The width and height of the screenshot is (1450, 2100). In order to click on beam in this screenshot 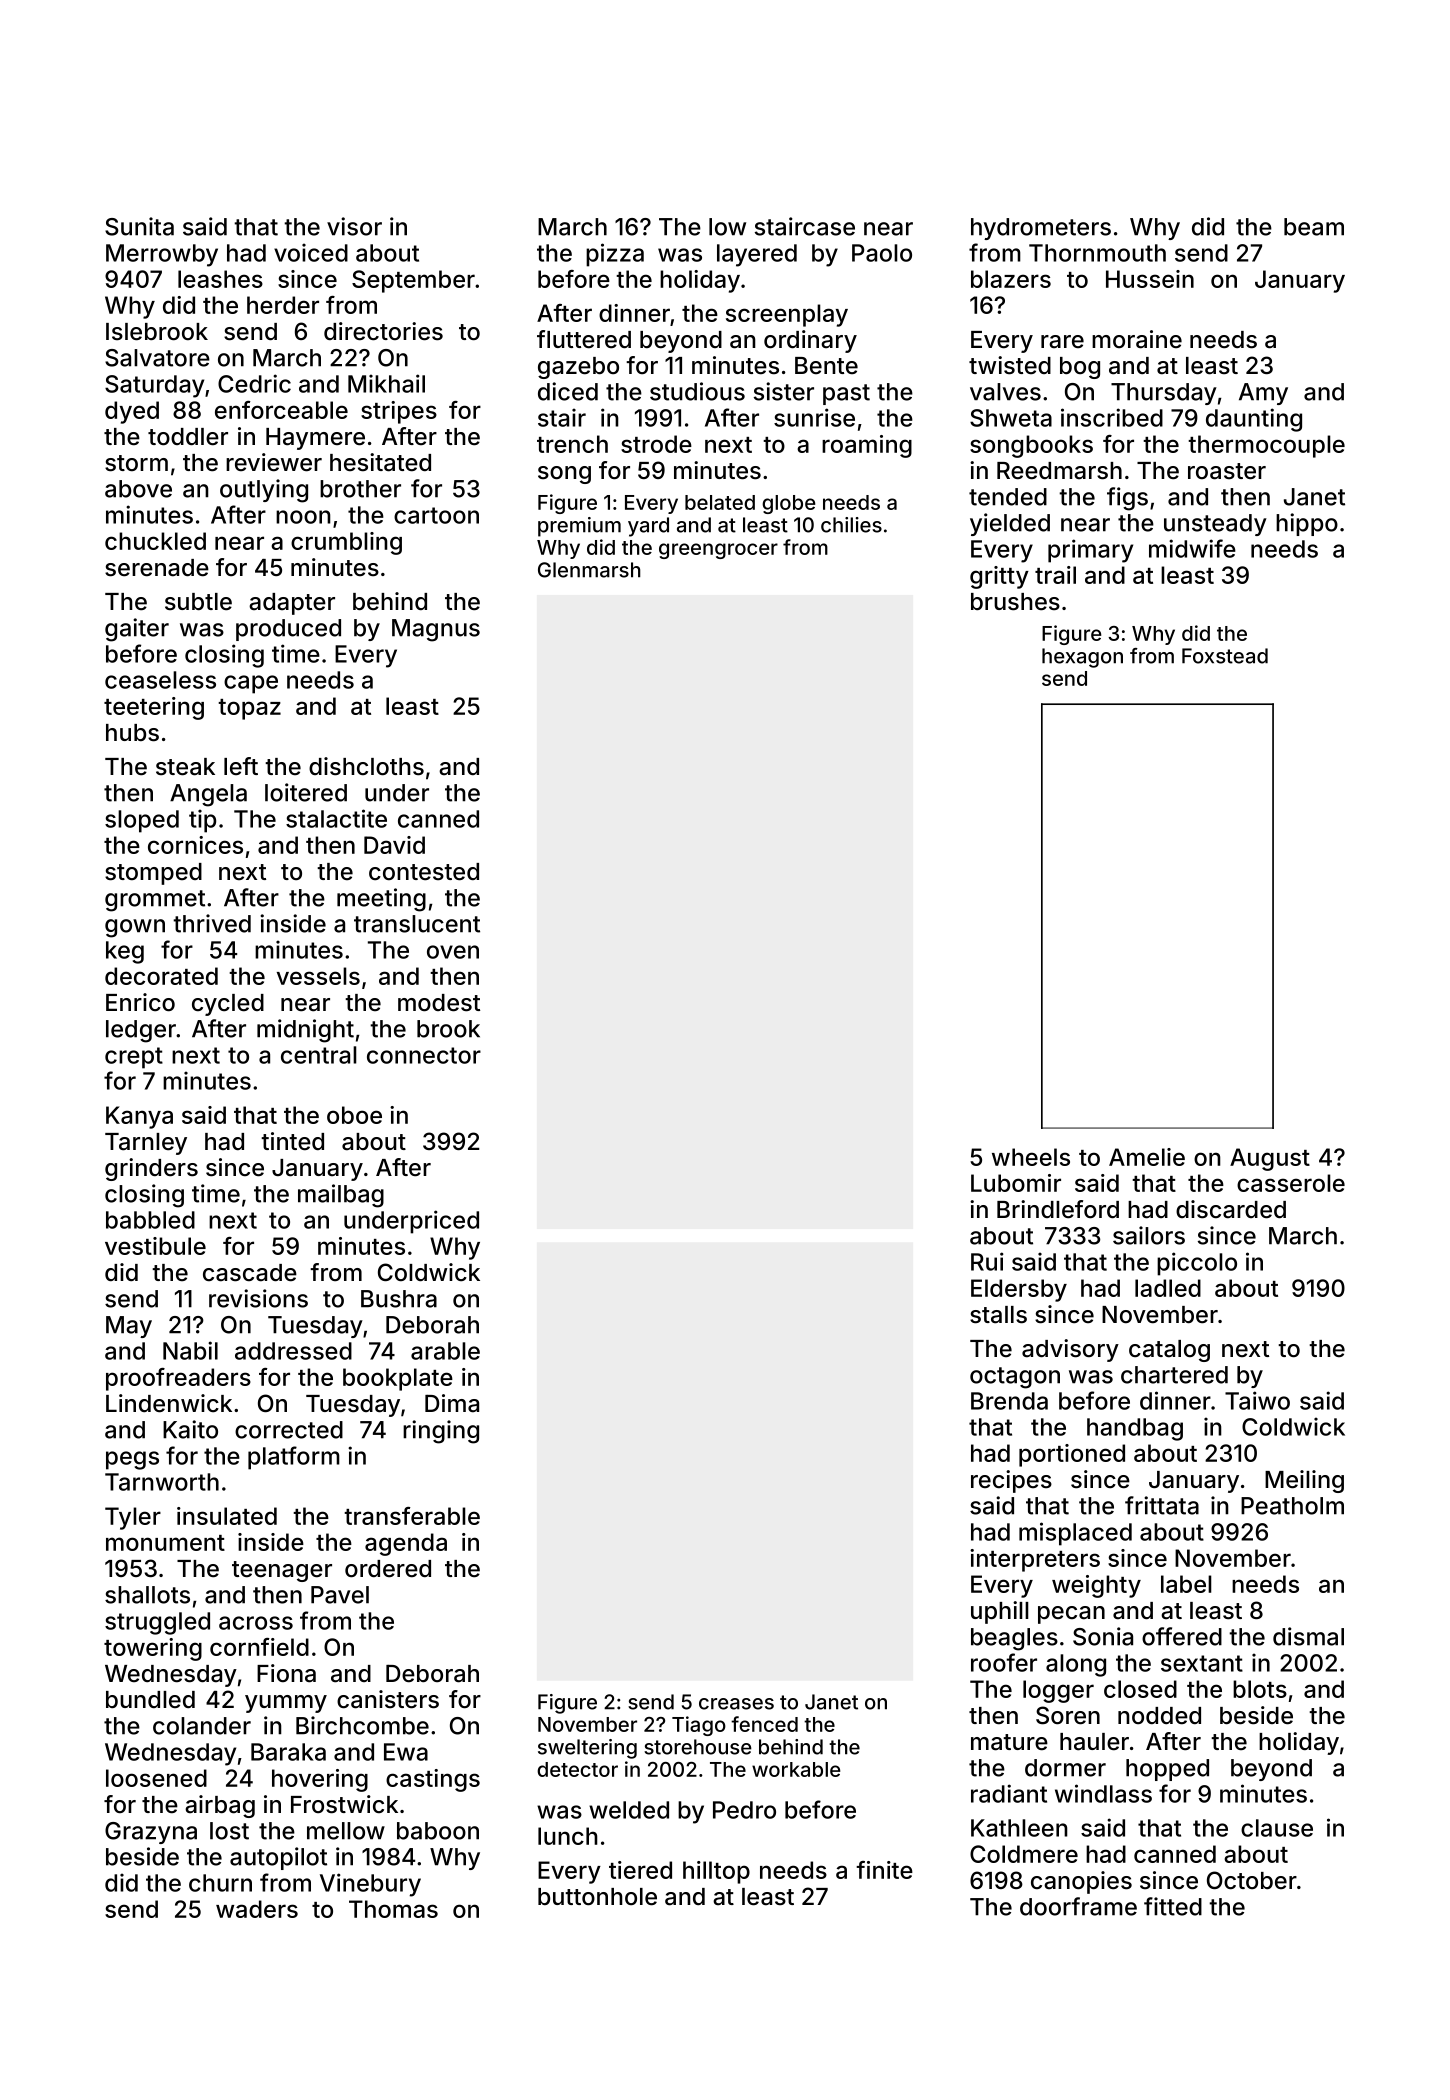, I will do `click(1314, 227)`.
